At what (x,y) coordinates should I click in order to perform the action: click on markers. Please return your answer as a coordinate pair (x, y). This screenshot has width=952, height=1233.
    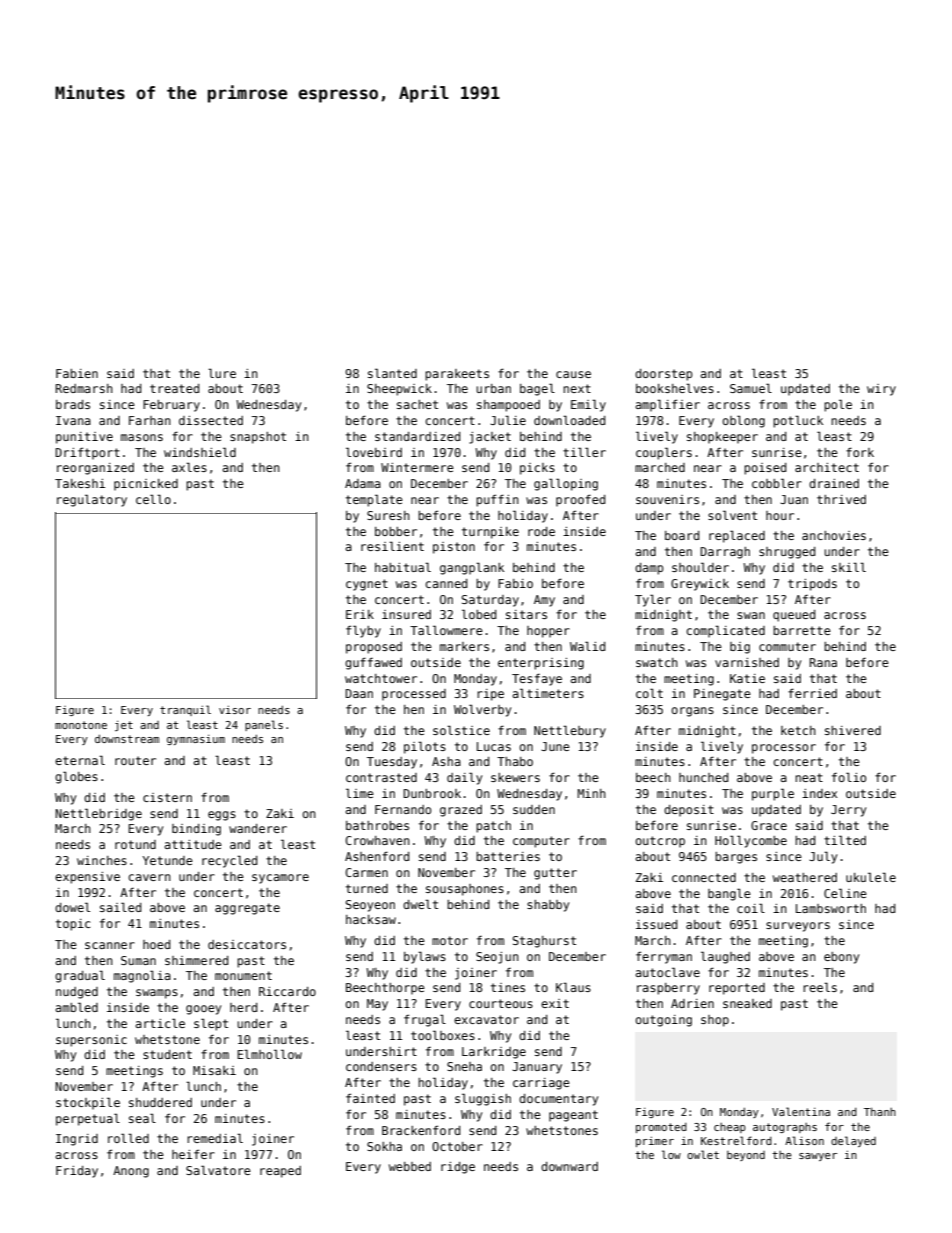
    Looking at the image, I should click on (464, 646).
